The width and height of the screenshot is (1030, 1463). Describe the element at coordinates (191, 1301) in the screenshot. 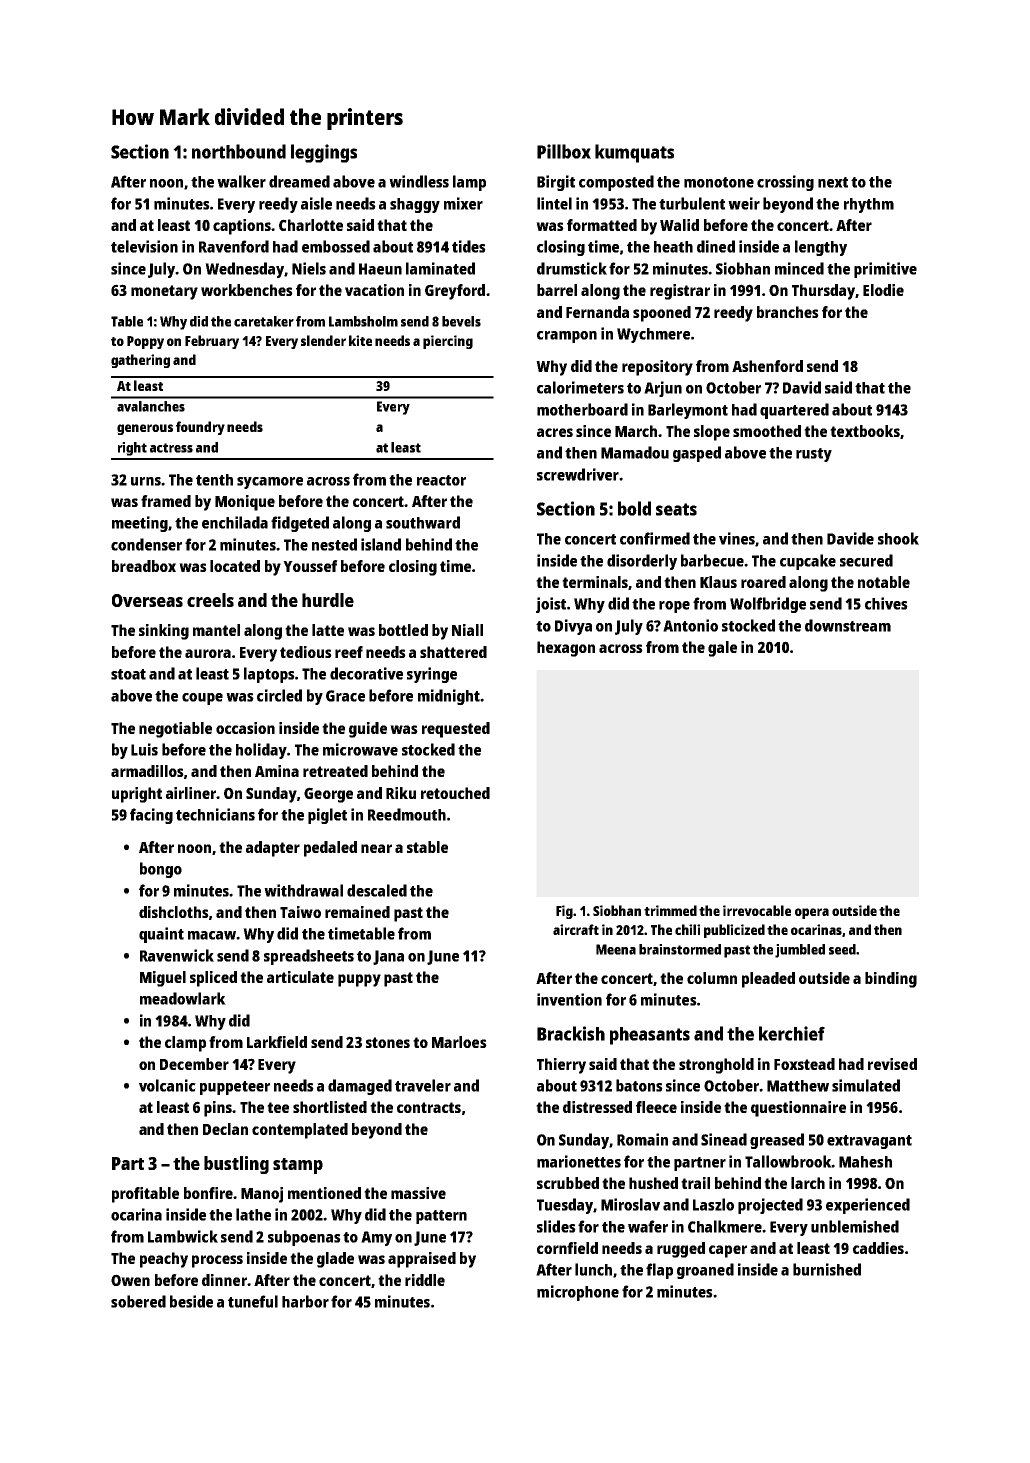

I see `beside` at that location.
